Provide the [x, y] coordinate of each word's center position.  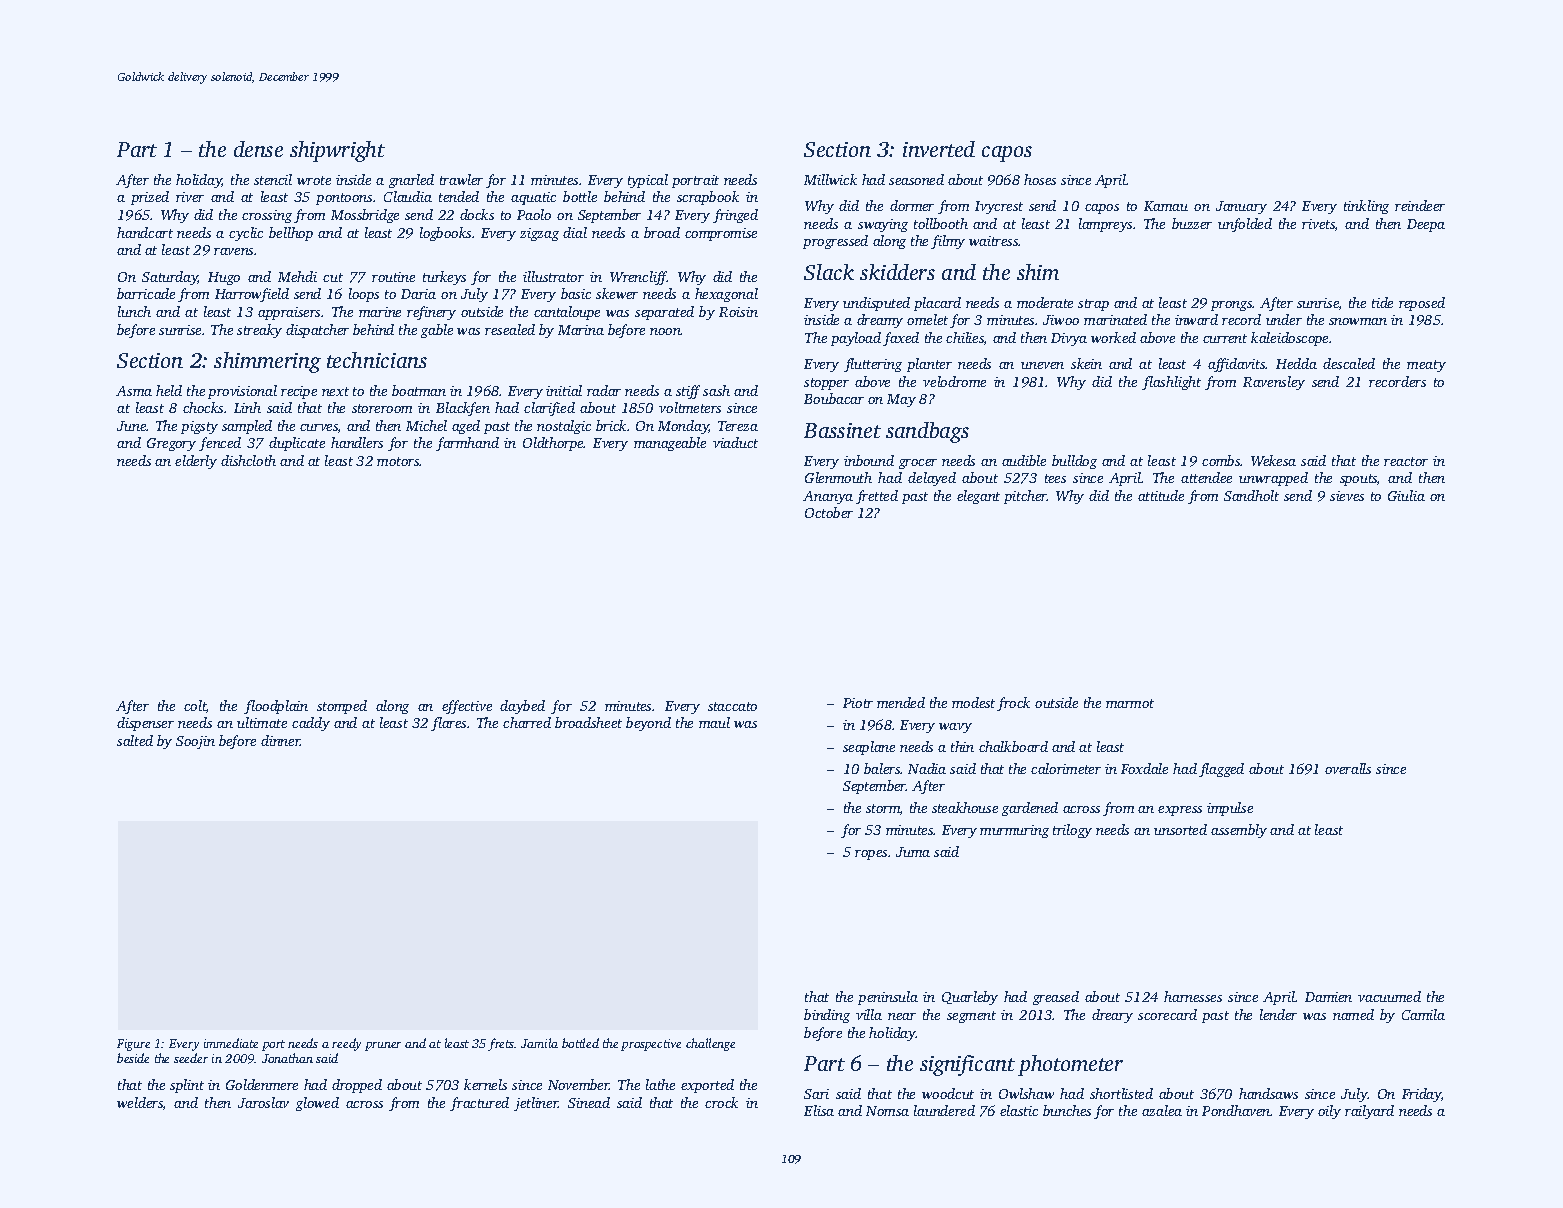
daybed [522, 707]
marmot [1130, 703]
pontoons [344, 199]
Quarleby [970, 998]
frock [1013, 704]
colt [195, 706]
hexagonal [726, 295]
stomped [342, 707]
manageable [670, 444]
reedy [346, 1044]
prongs [1232, 306]
